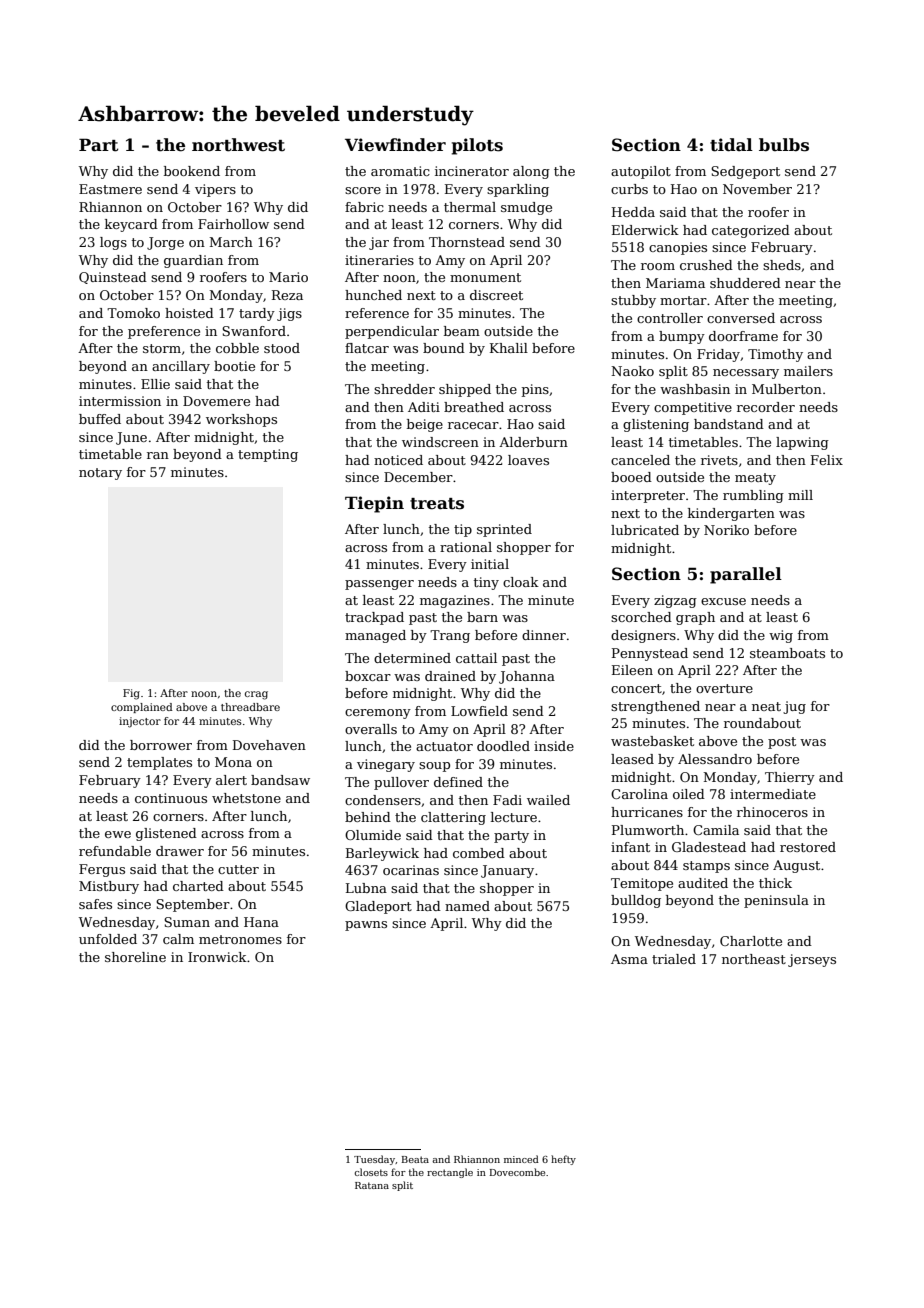 This image has height=1308, width=924. I want to click on hefty, so click(563, 1160).
